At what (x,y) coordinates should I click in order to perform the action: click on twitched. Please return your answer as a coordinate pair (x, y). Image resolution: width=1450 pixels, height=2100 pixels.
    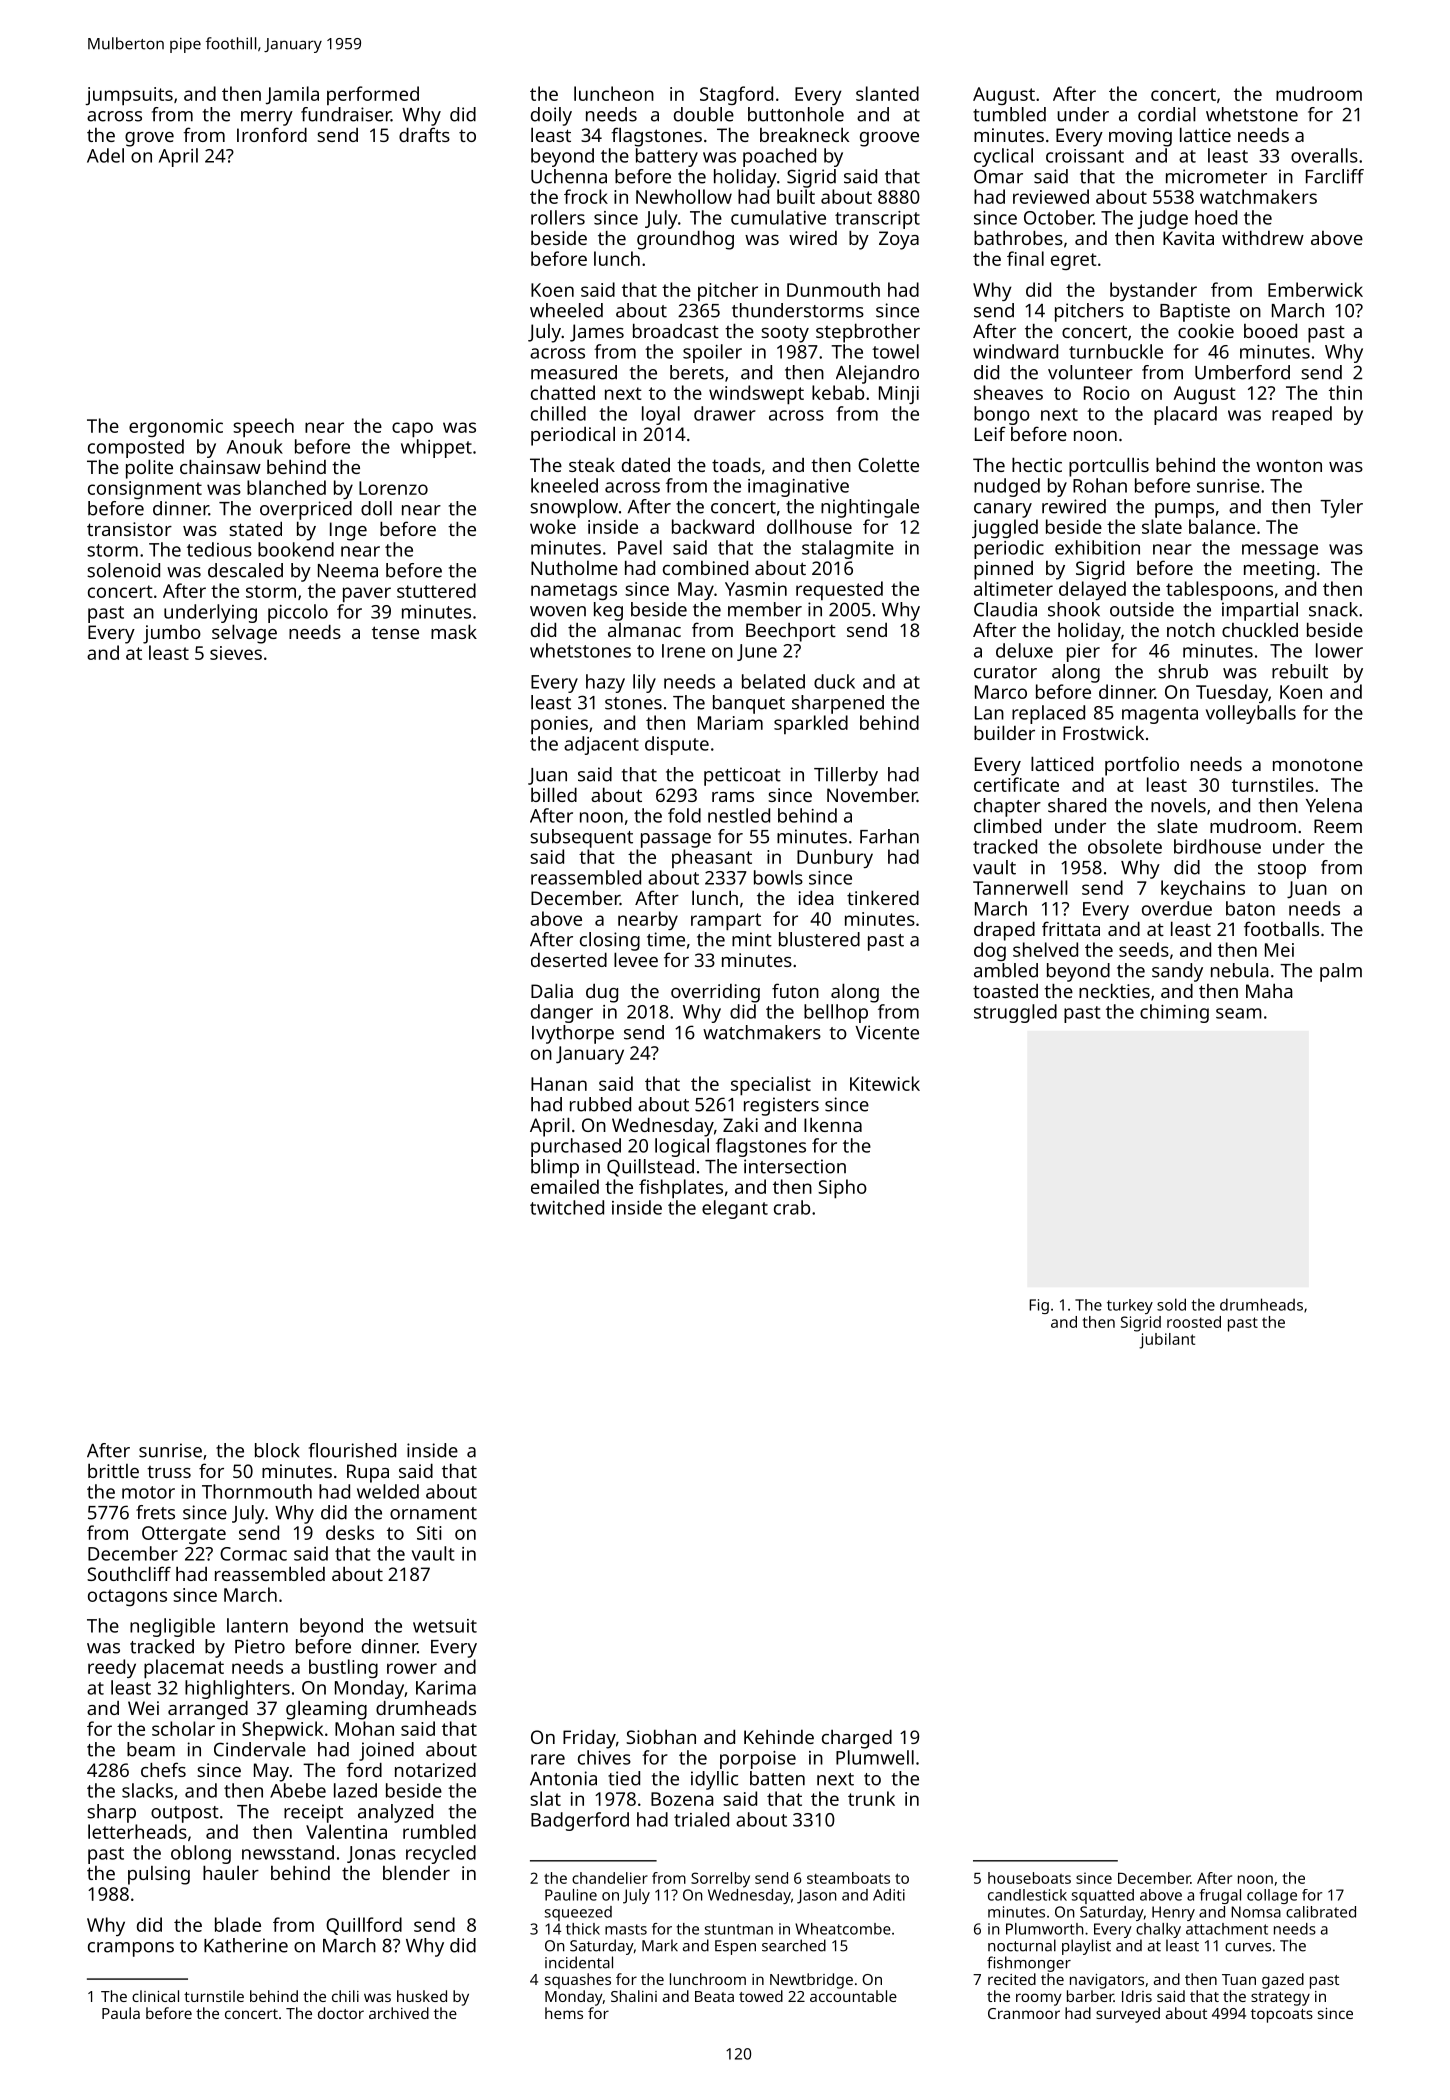
    Looking at the image, I should click on (567, 1207).
